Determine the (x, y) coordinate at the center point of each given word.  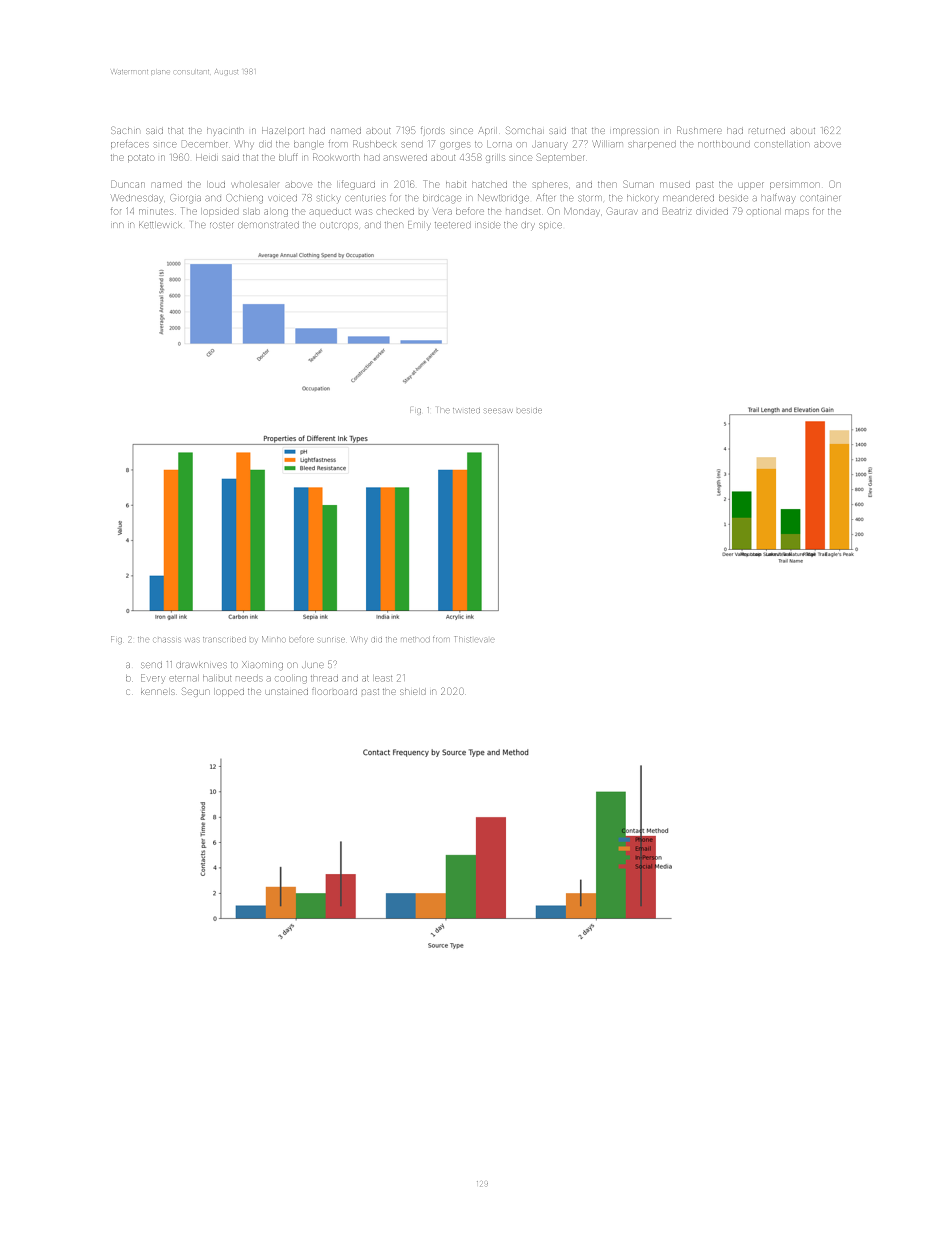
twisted (466, 410)
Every (152, 678)
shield (413, 692)
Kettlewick (160, 225)
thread (324, 679)
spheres (550, 185)
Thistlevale (475, 638)
